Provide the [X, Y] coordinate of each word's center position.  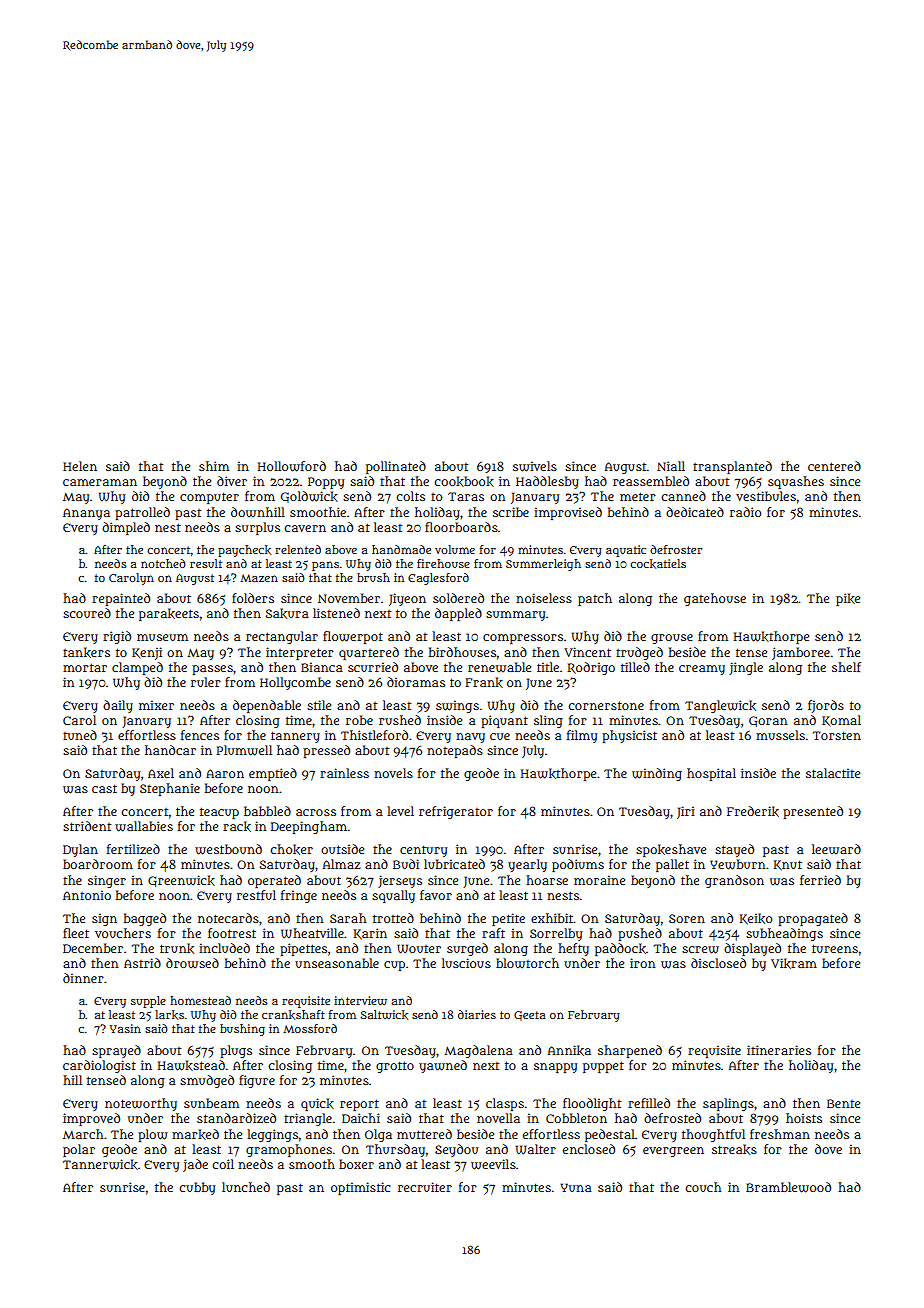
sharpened [630, 1051]
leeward [836, 849]
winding [657, 774]
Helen [80, 466]
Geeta [530, 1016]
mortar [85, 667]
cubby [197, 1188]
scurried [373, 667]
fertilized [133, 849]
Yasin [125, 1028]
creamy [702, 670]
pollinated [396, 467]
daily [118, 706]
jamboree [801, 653]
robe [359, 720]
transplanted [732, 467]
